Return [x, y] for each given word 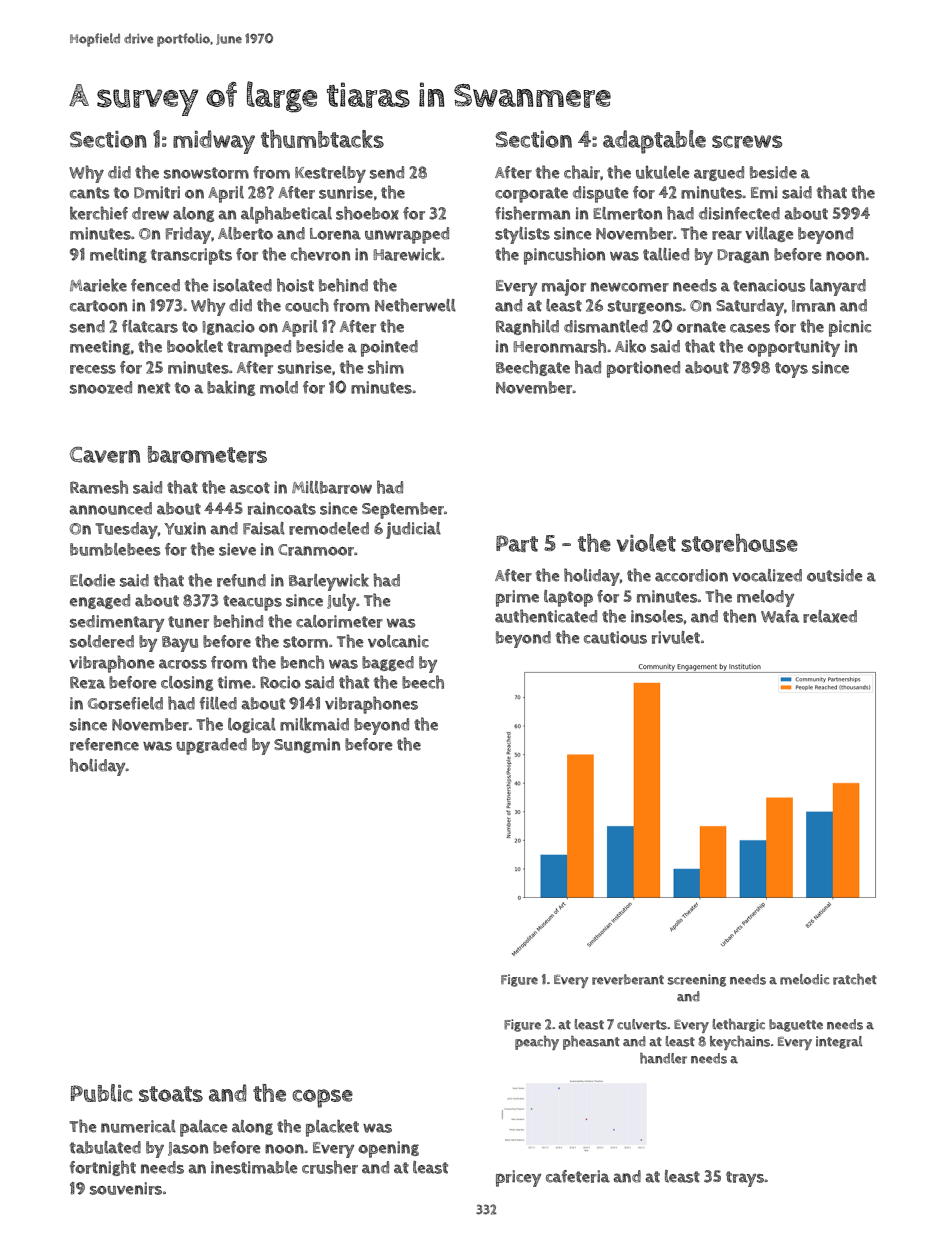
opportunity [793, 348]
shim [386, 367]
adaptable [654, 142]
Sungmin [307, 745]
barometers [207, 454]
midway [214, 142]
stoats [171, 1094]
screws [747, 141]
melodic [804, 979]
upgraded [211, 746]
